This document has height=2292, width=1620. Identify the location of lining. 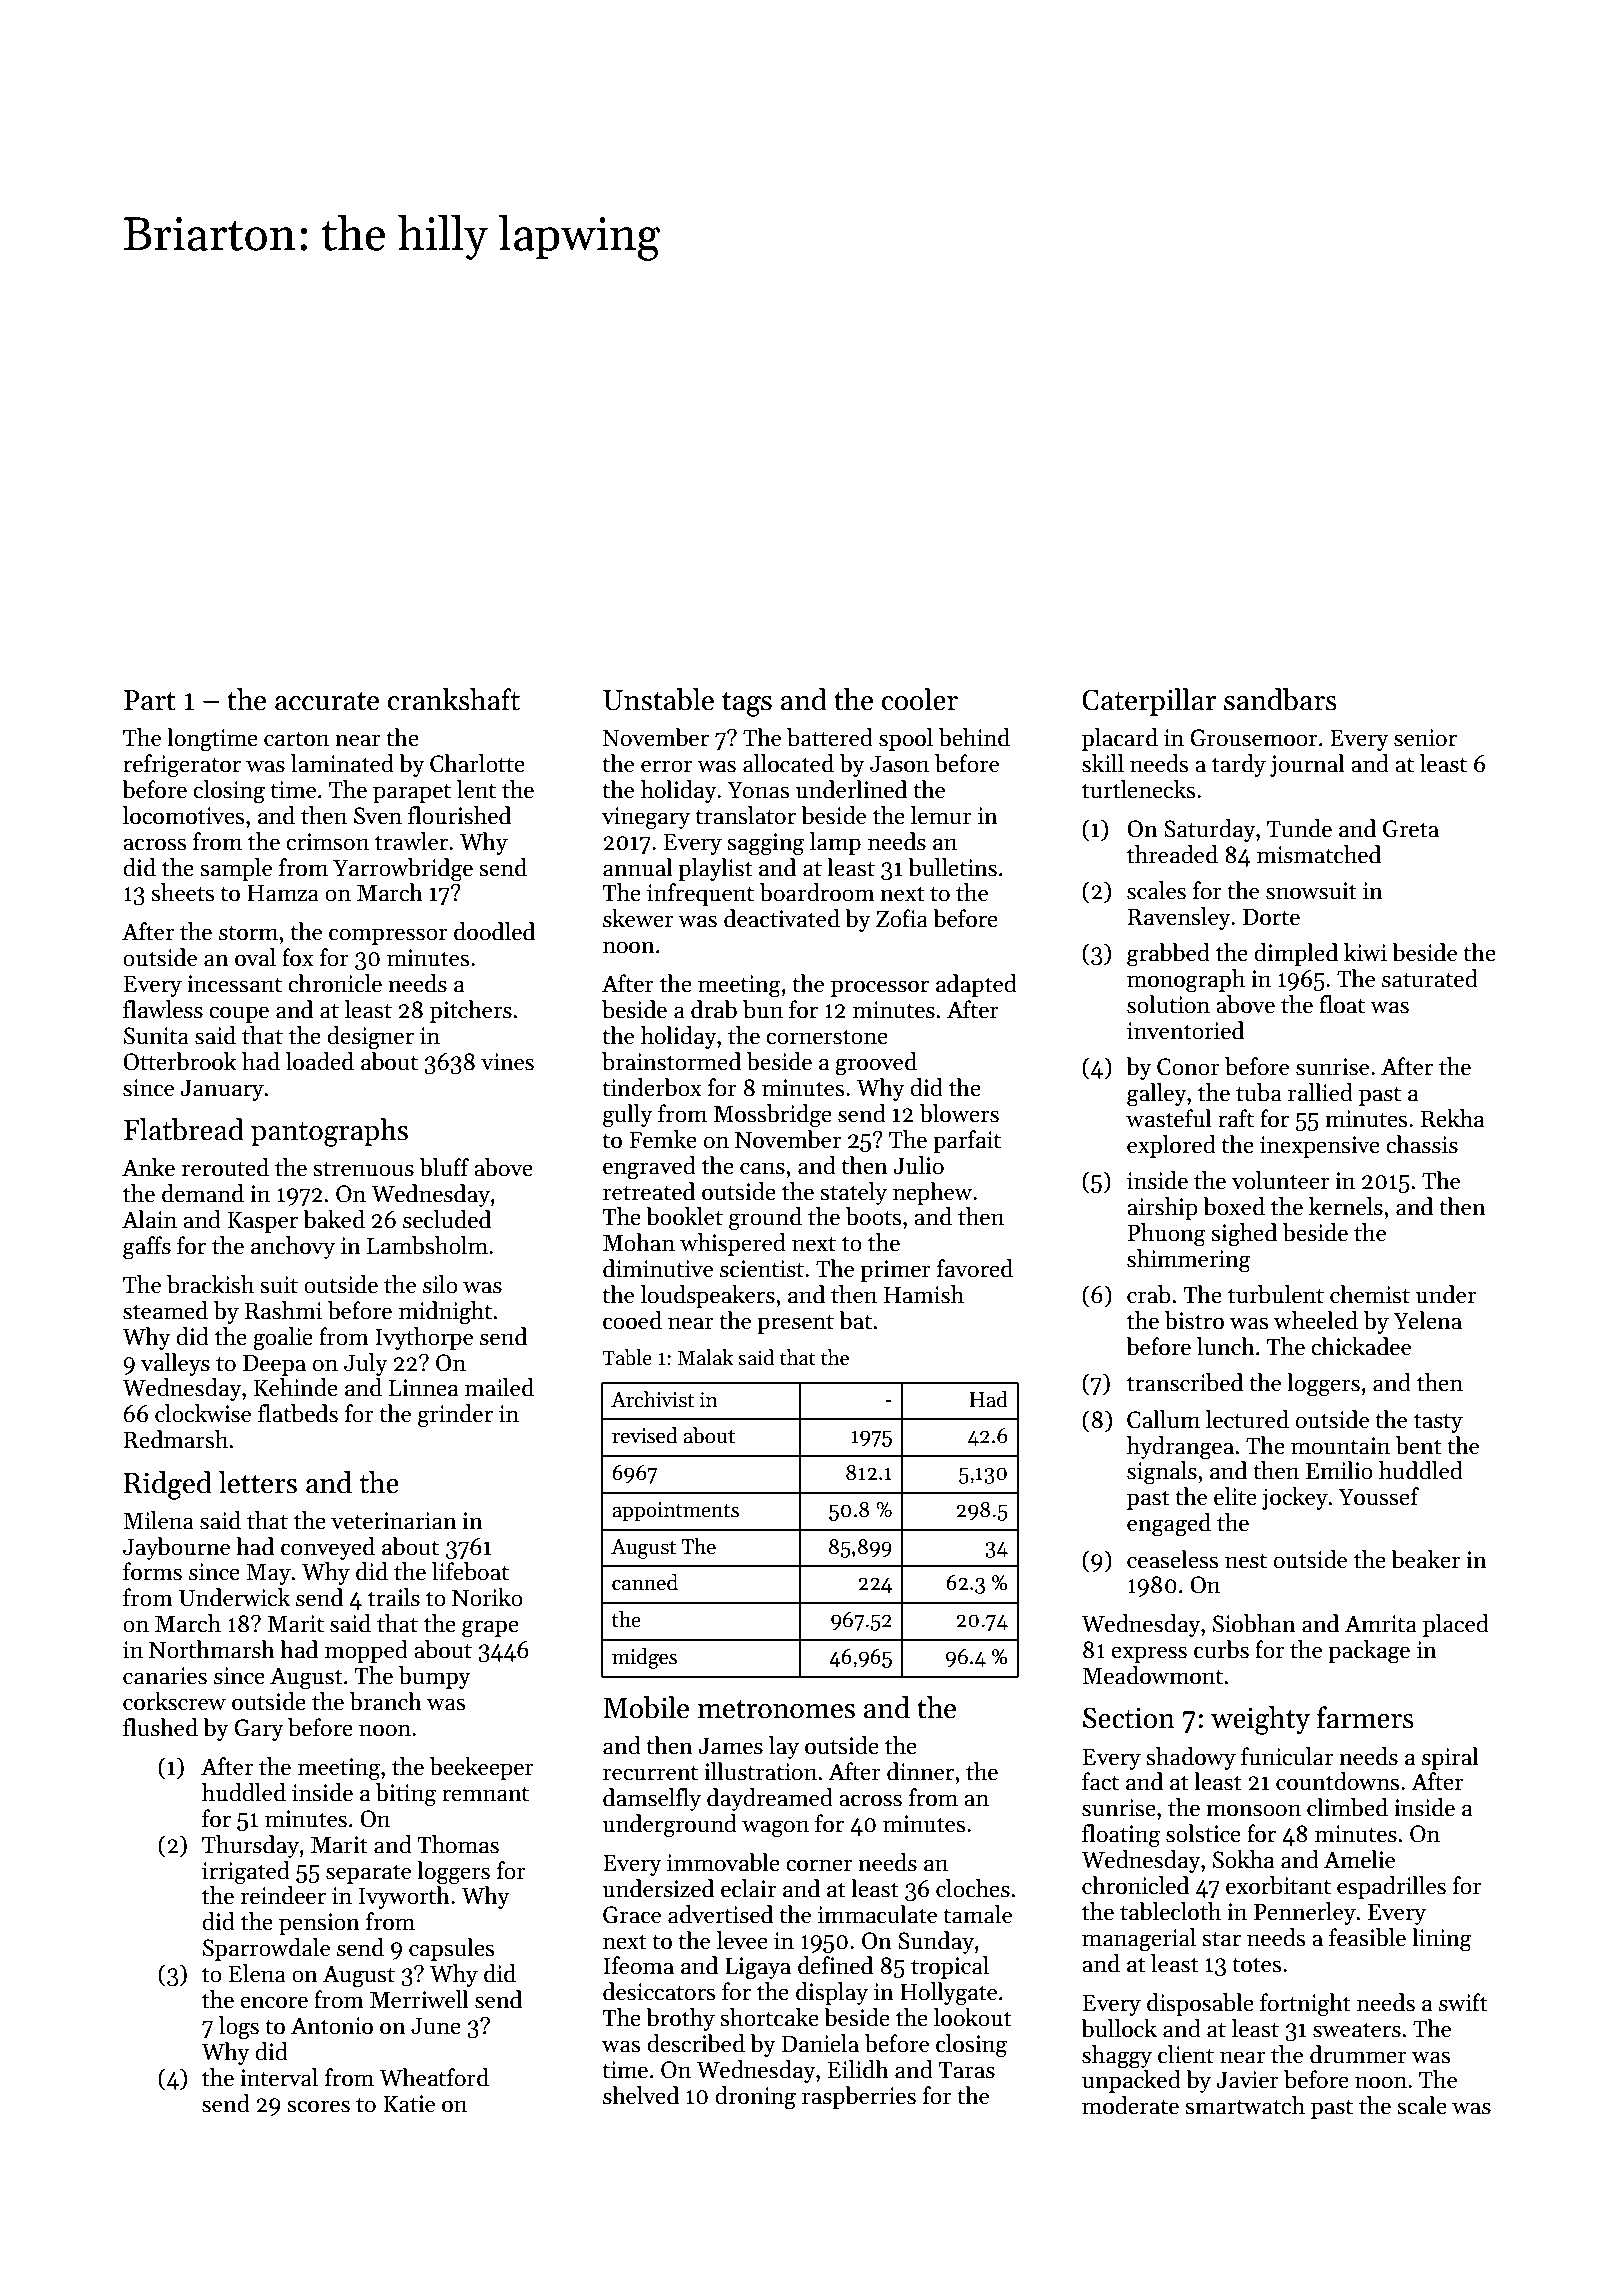
(1442, 1940).
